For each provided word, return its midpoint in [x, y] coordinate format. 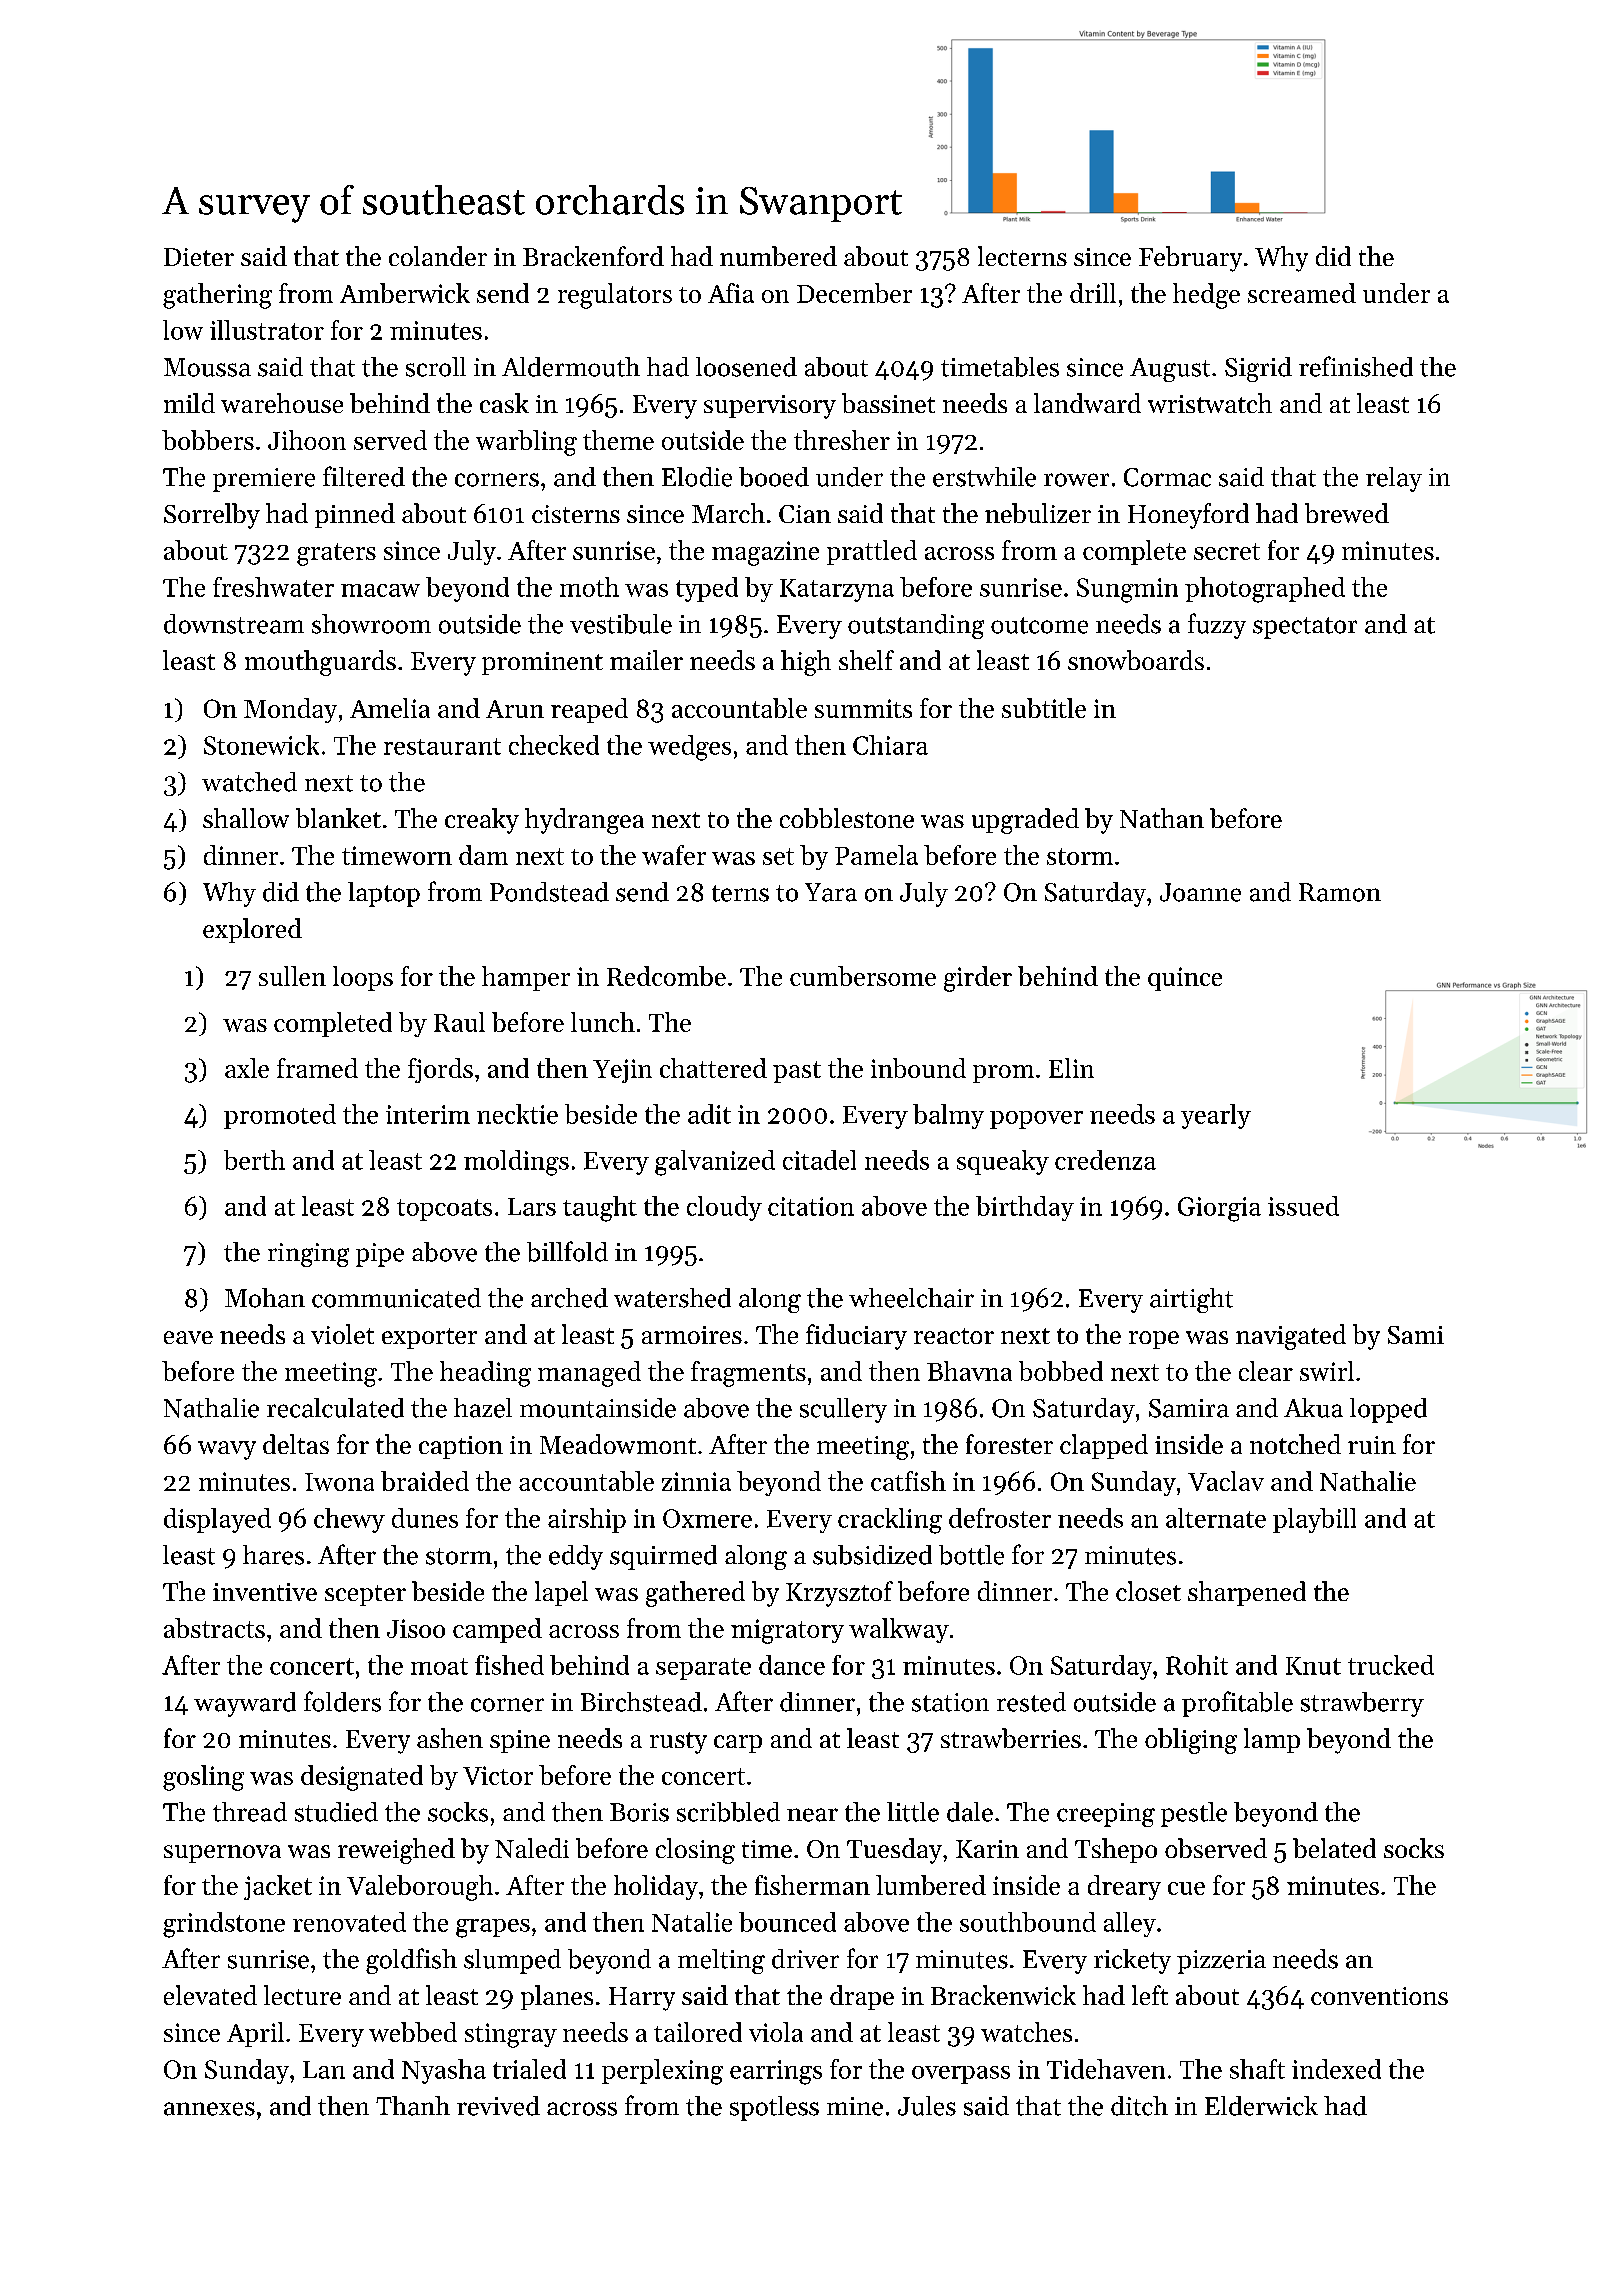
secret [1227, 551]
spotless [774, 2108]
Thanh [413, 2106]
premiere [264, 480]
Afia [731, 293]
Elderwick [1261, 2106]
